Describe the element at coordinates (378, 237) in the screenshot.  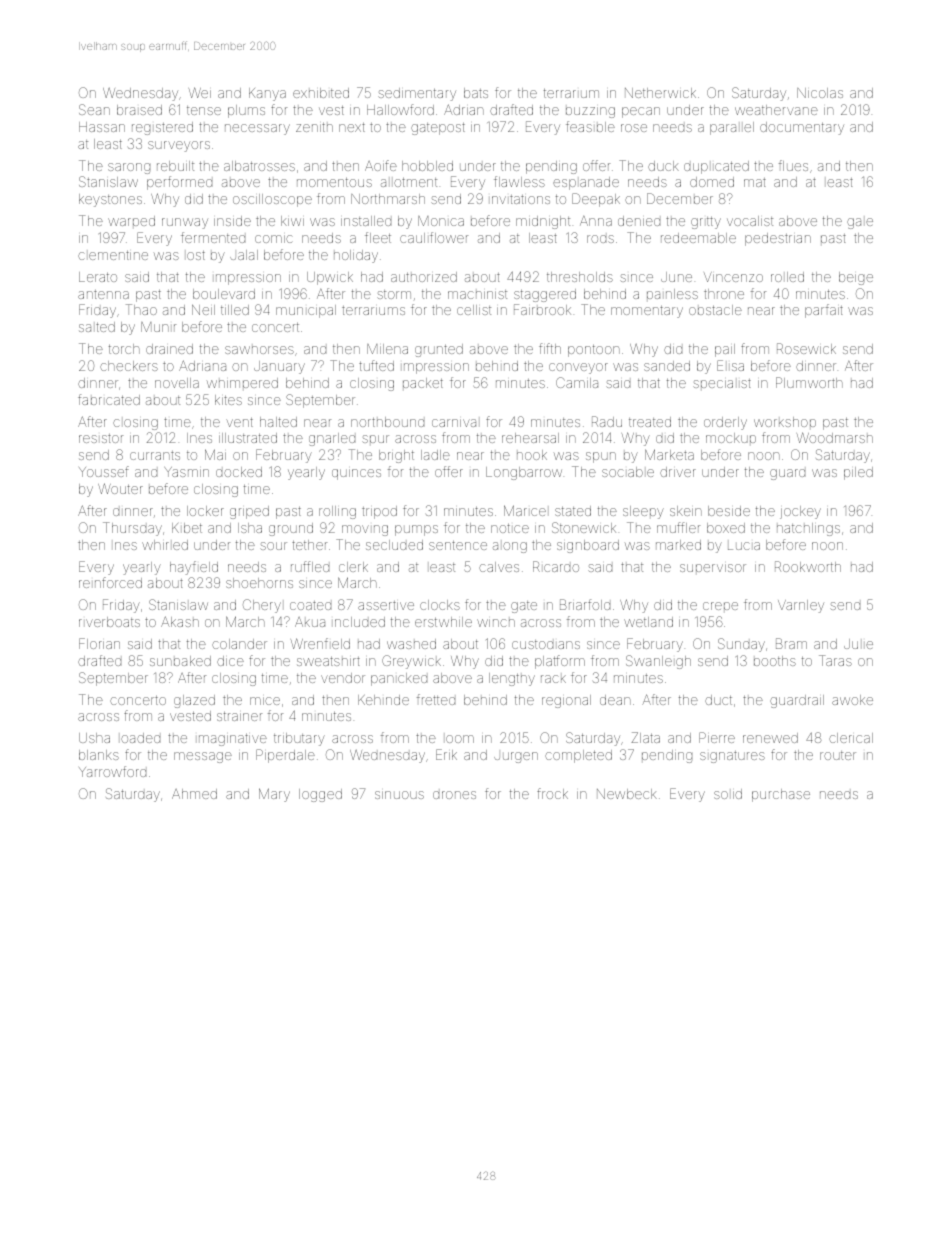
I see `fleet` at that location.
